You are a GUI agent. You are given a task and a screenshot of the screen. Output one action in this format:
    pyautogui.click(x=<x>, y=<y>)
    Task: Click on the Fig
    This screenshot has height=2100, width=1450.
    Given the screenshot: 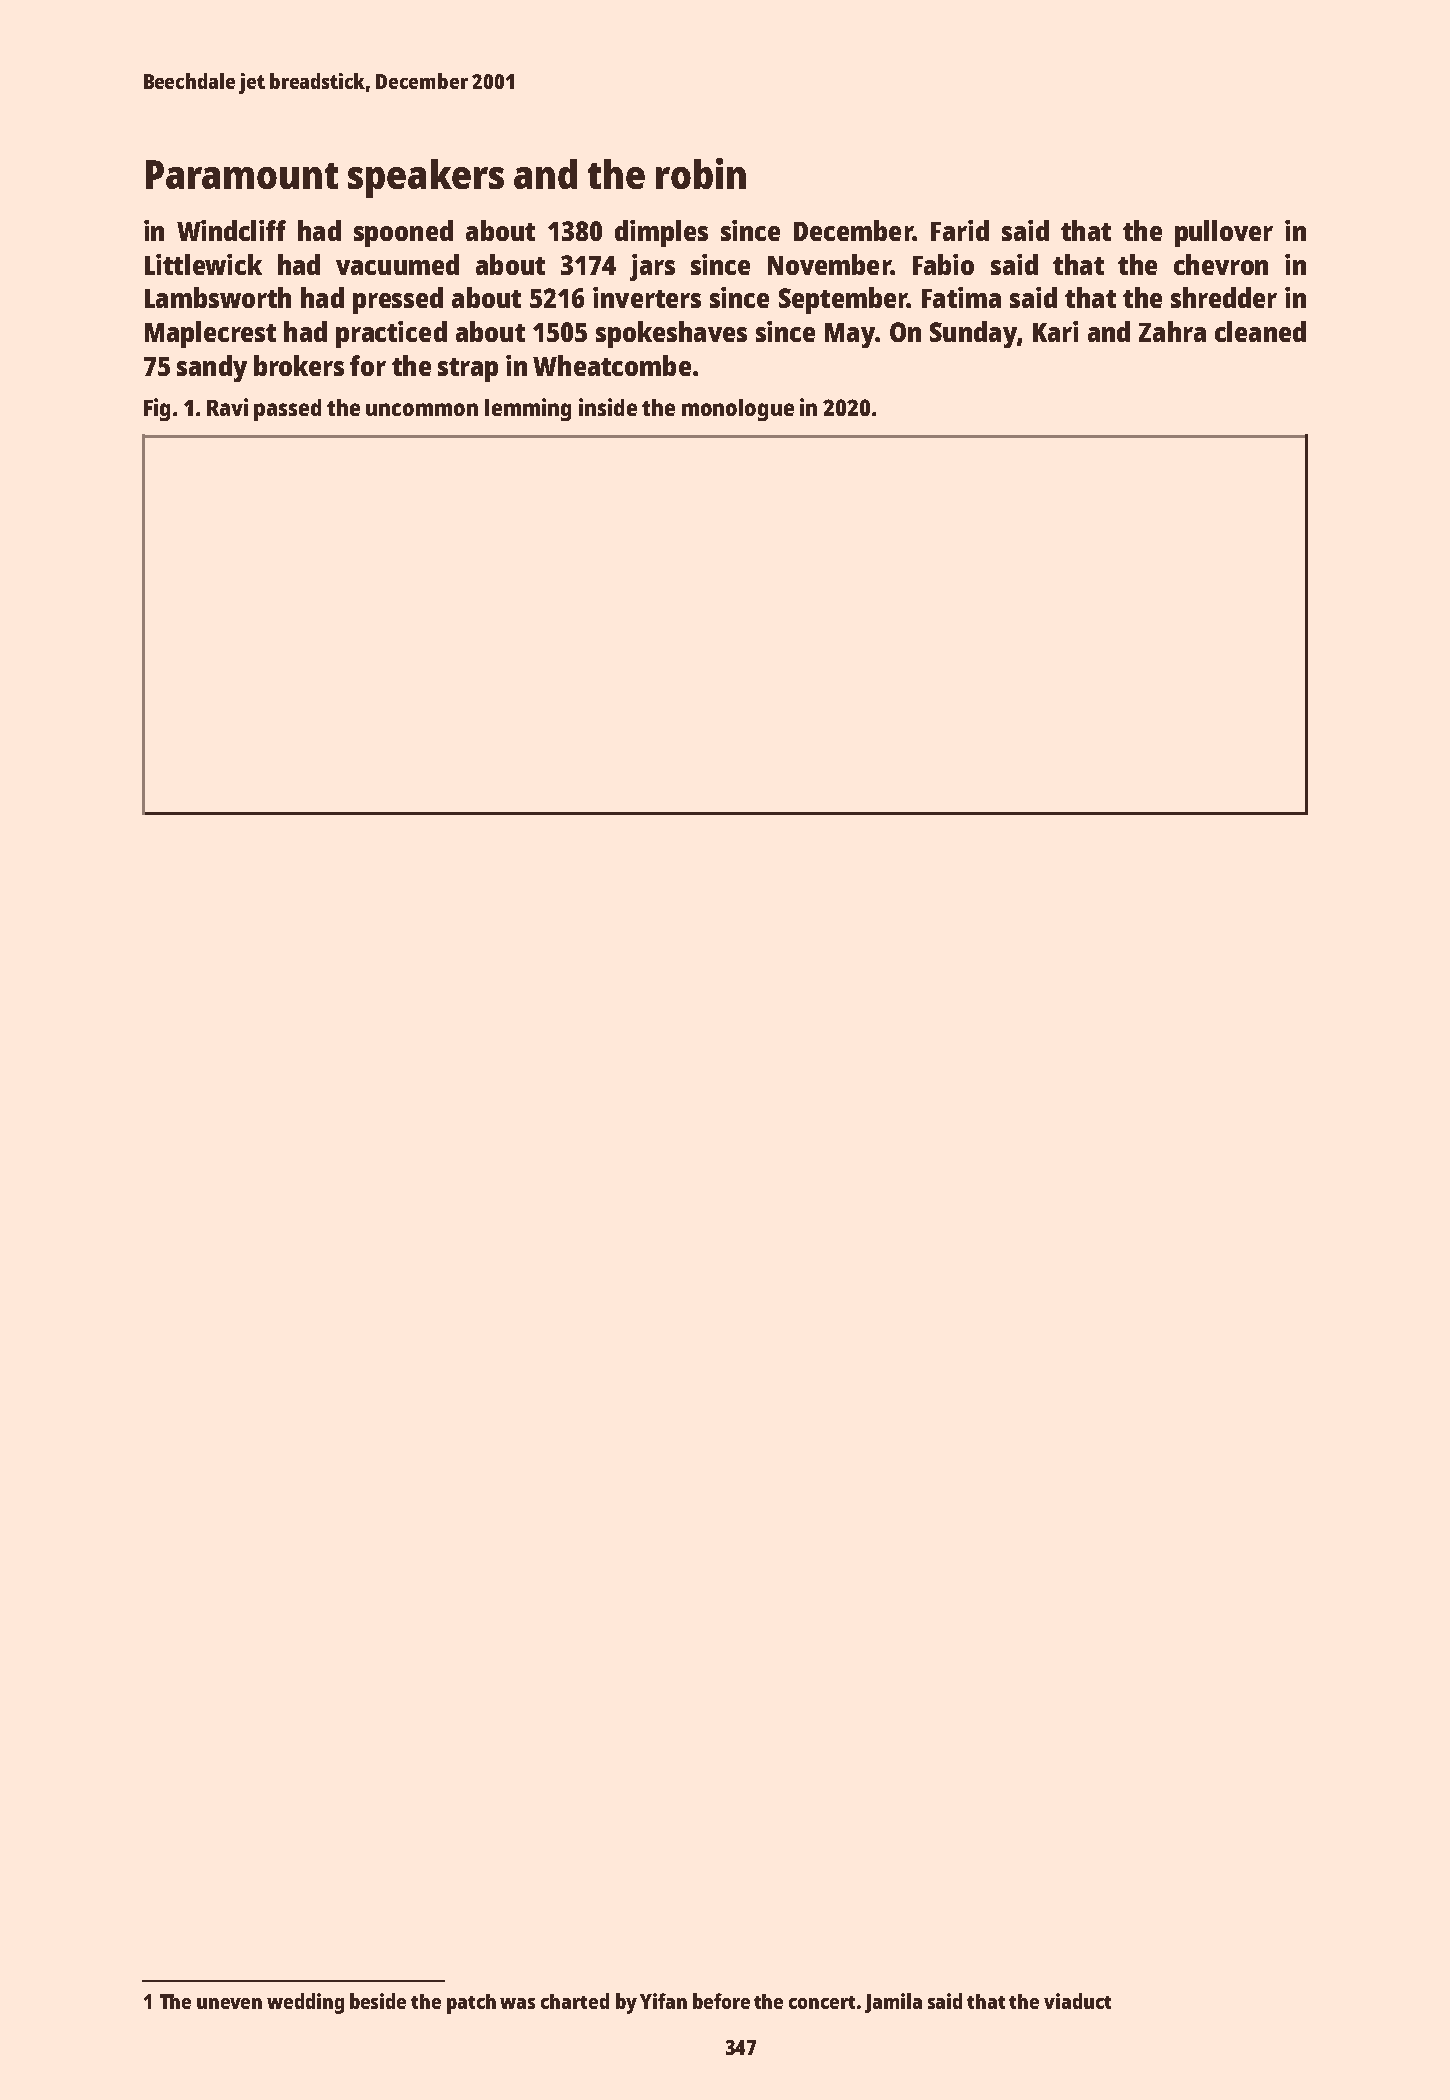 What is the action you would take?
    pyautogui.click(x=157, y=409)
